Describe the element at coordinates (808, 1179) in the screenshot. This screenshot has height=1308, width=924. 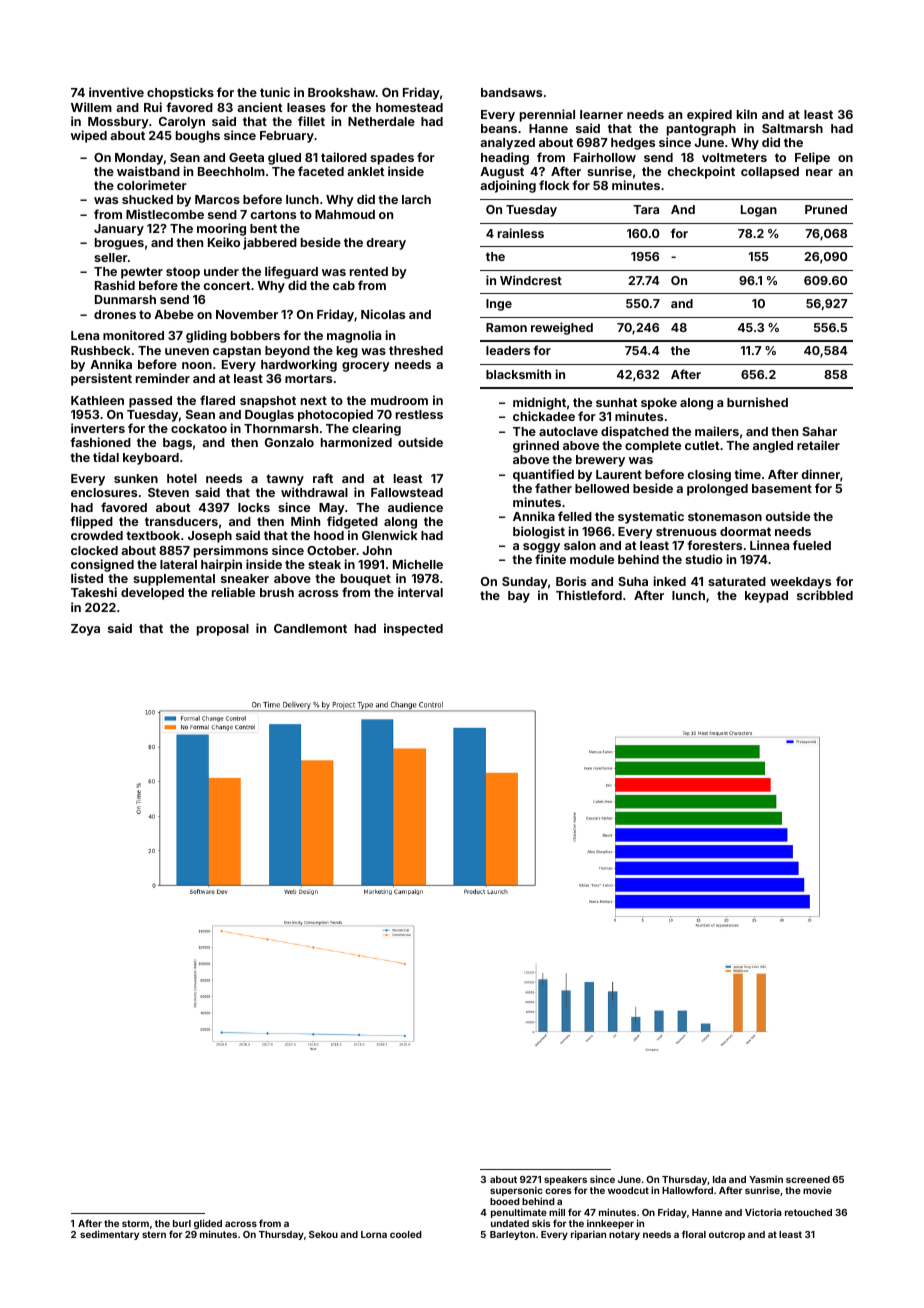
I see `screened` at that location.
